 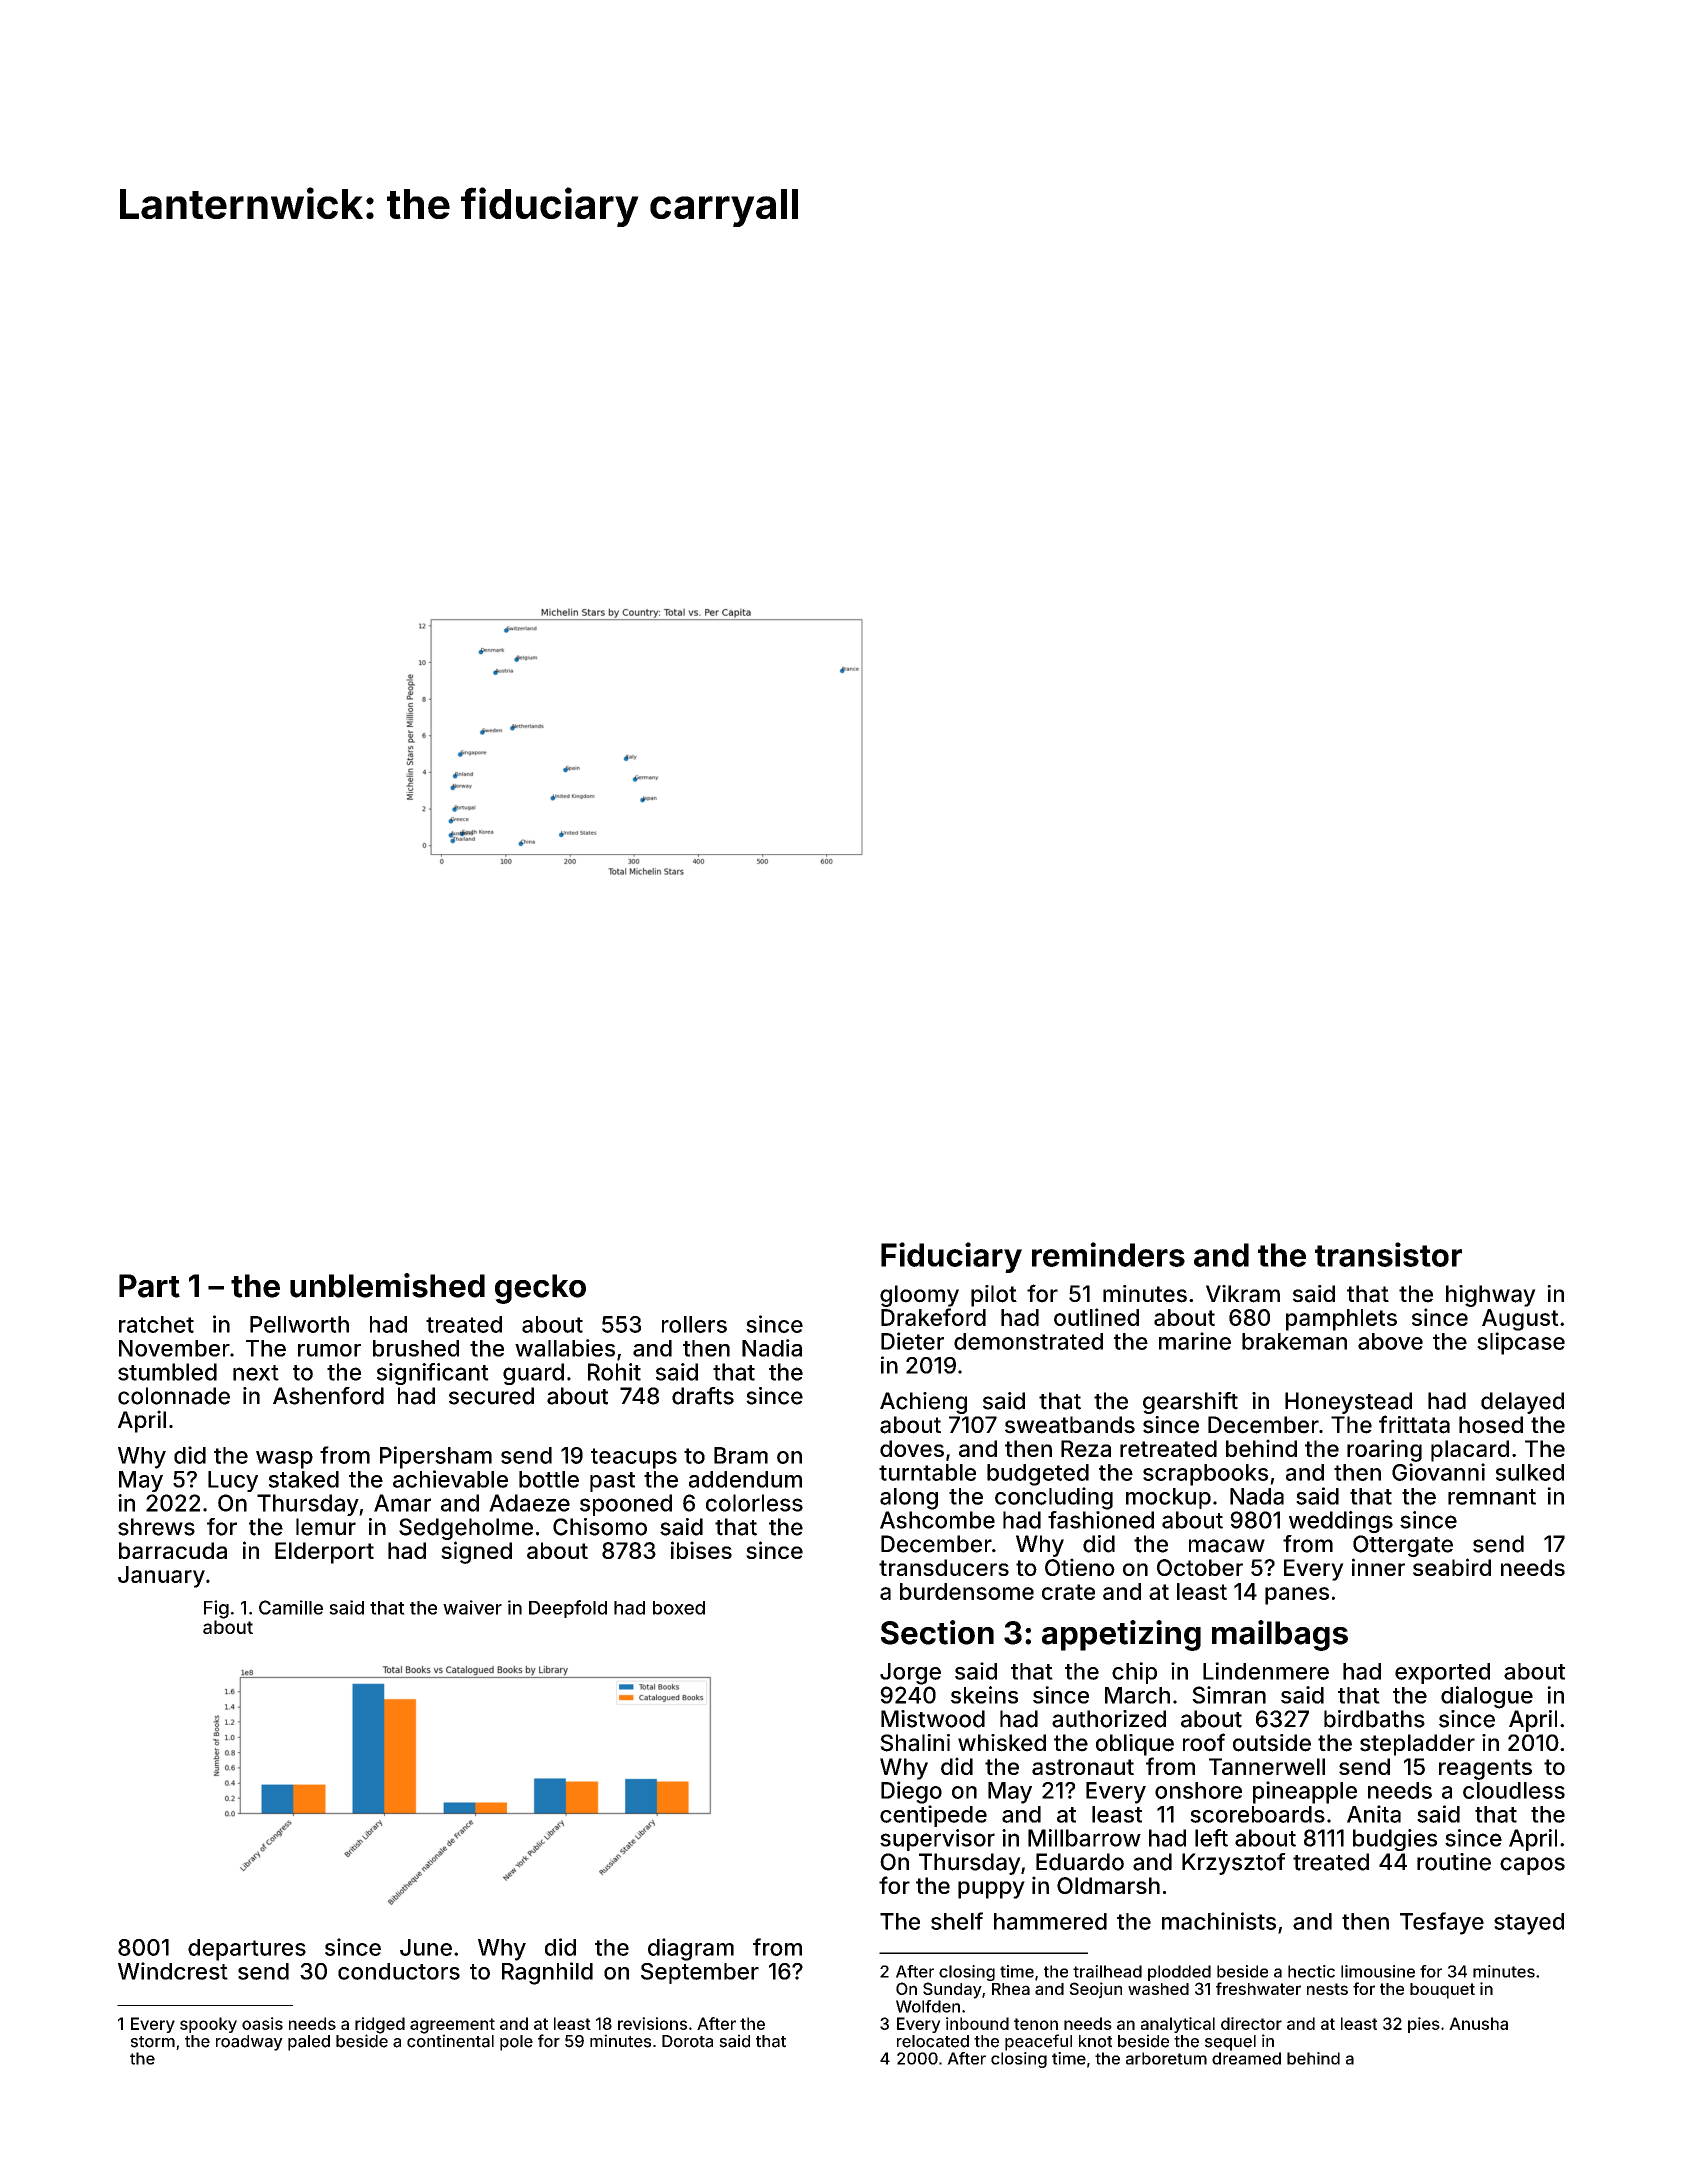 I want to click on Camille, so click(x=291, y=1607).
